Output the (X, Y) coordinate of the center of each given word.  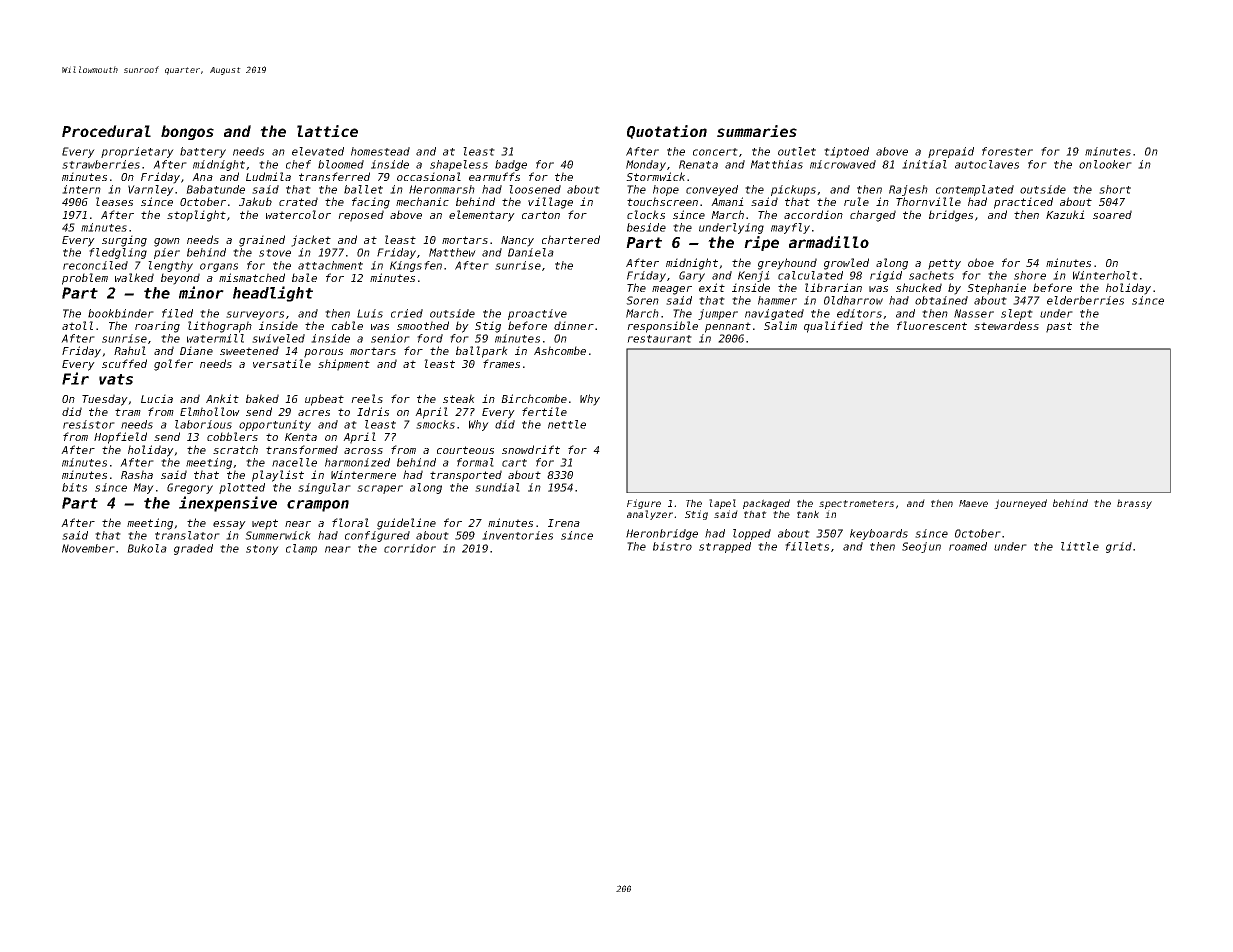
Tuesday (105, 400)
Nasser (974, 313)
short (1115, 189)
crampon (318, 506)
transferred (334, 176)
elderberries (1085, 300)
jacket (311, 241)
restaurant (659, 339)
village (550, 203)
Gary (692, 276)
